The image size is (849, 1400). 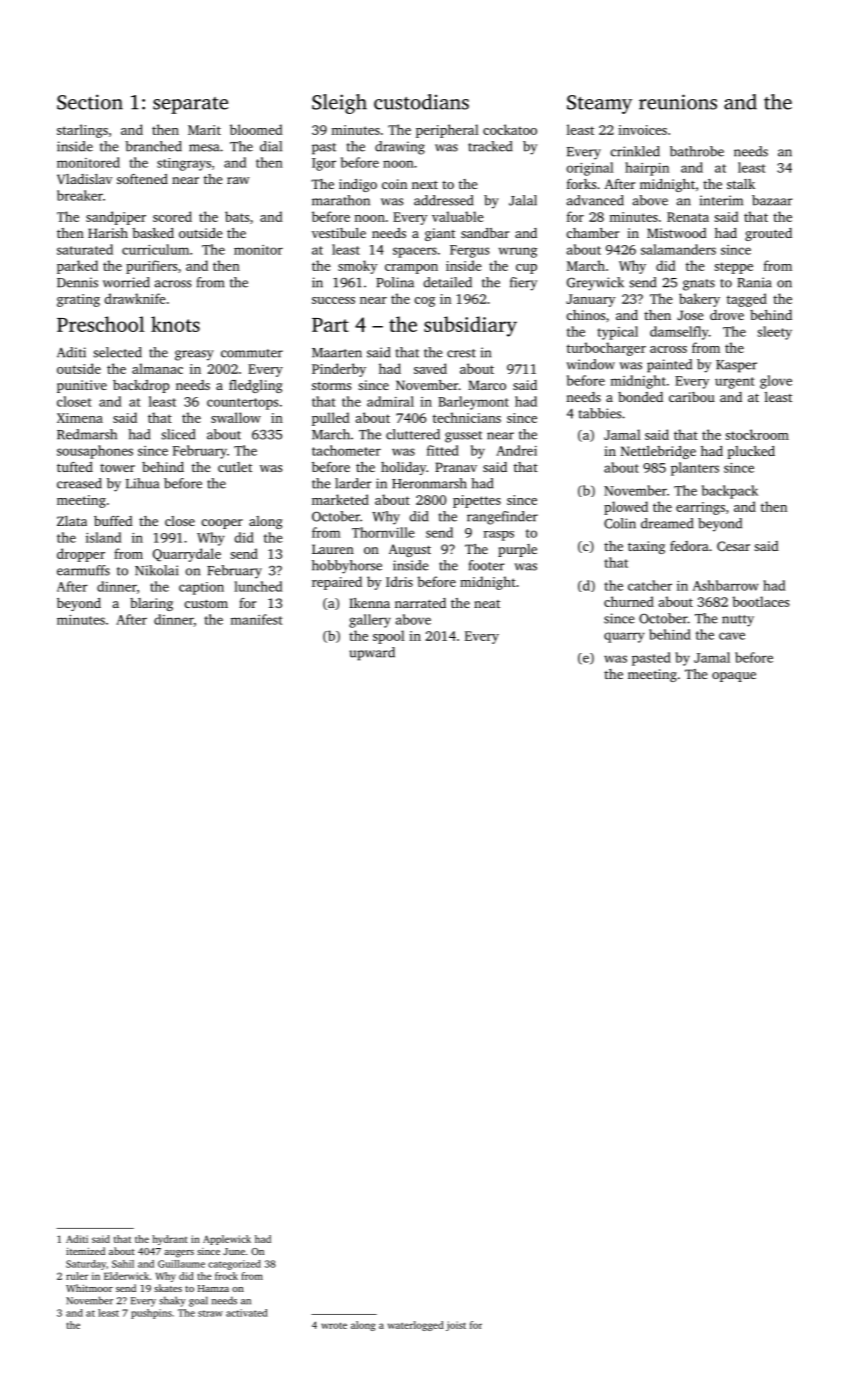 I want to click on Applewick, so click(x=227, y=1240).
